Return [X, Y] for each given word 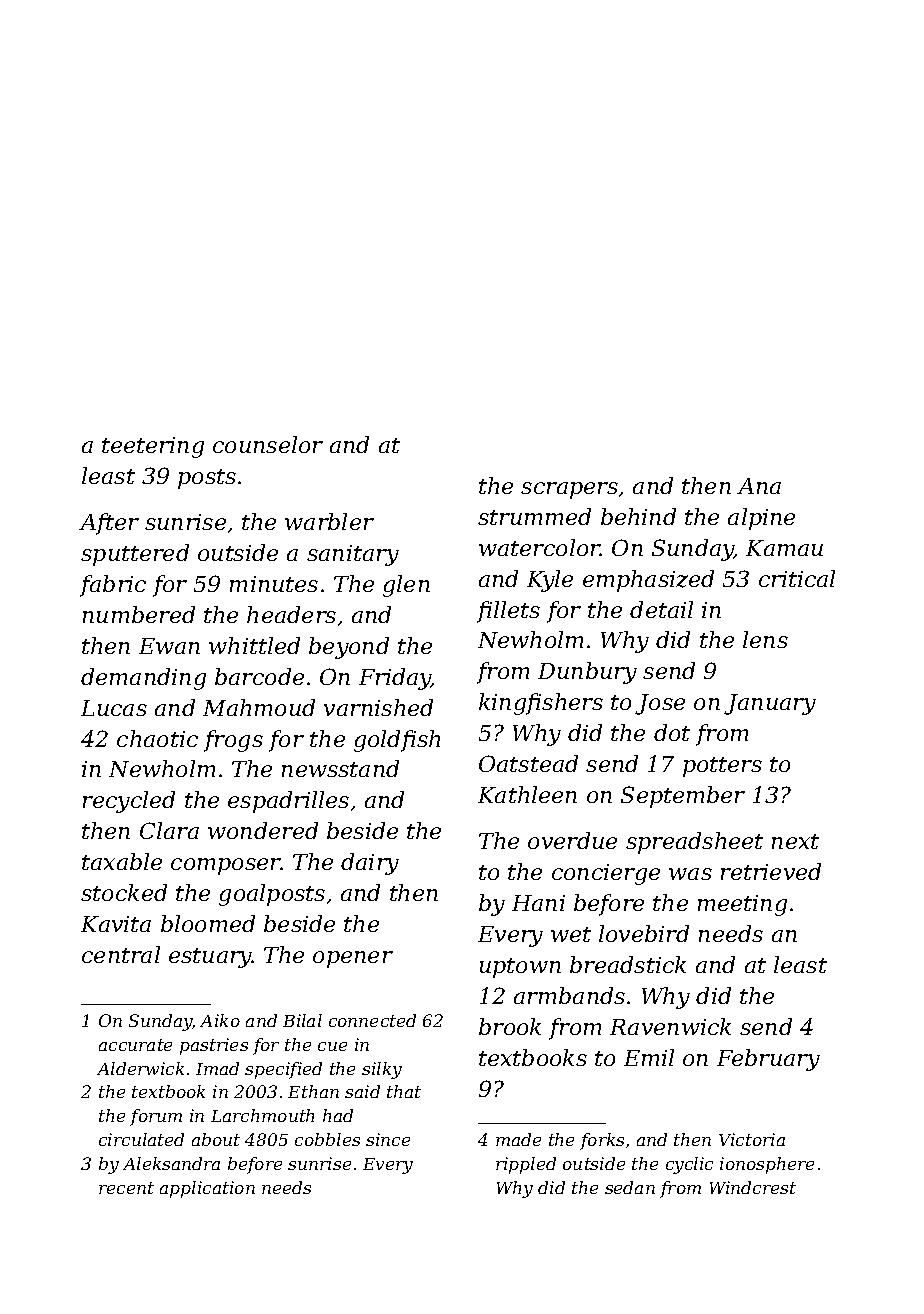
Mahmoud [259, 707]
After [109, 524]
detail [661, 609]
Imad [217, 1068]
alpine [761, 519]
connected [372, 1020]
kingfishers [541, 704]
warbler [329, 521]
